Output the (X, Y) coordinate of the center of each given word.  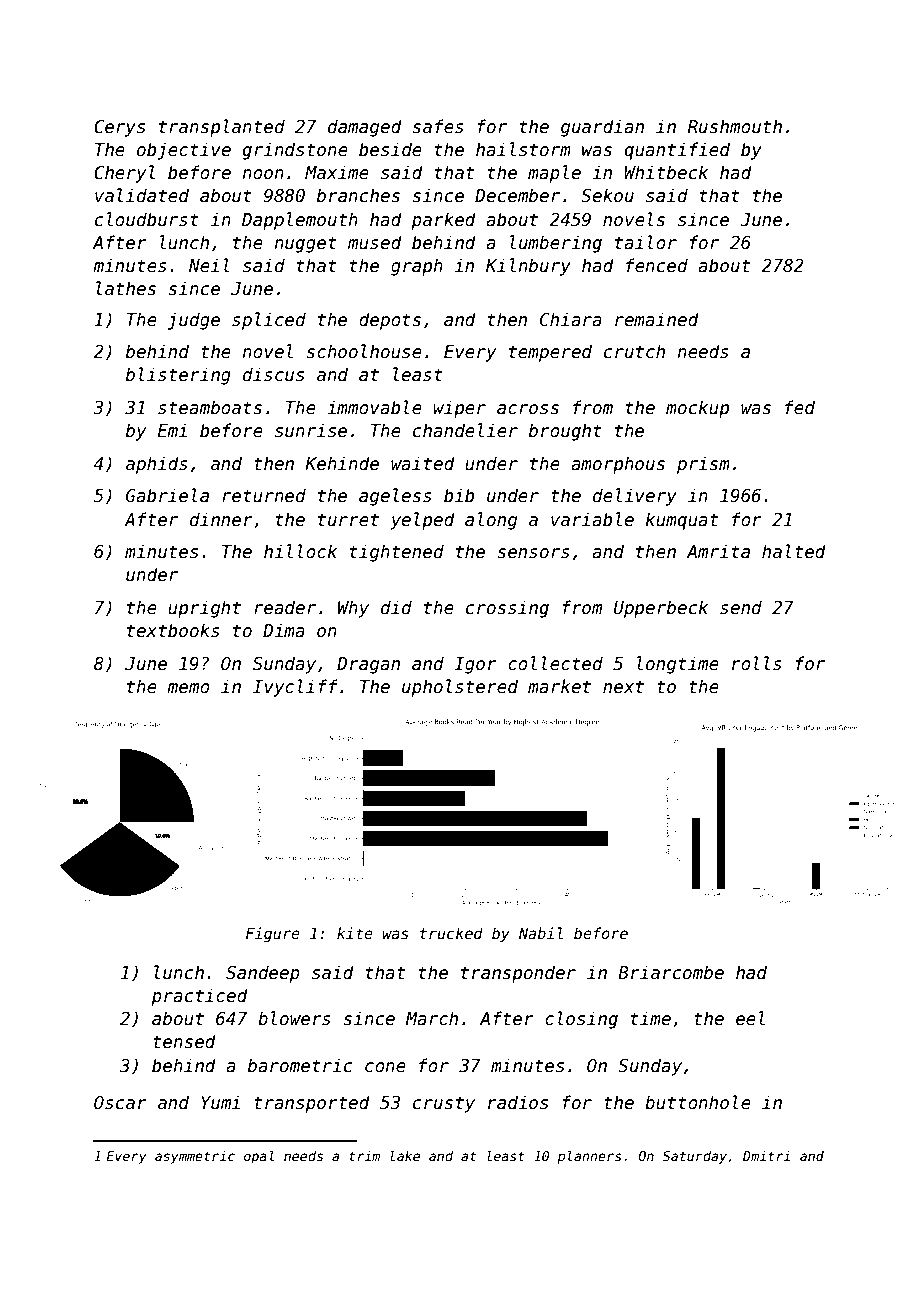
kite (355, 933)
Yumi (220, 1102)
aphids (157, 465)
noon (263, 174)
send (741, 607)
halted (794, 551)
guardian (602, 128)
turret (348, 520)
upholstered (460, 688)
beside (390, 149)
